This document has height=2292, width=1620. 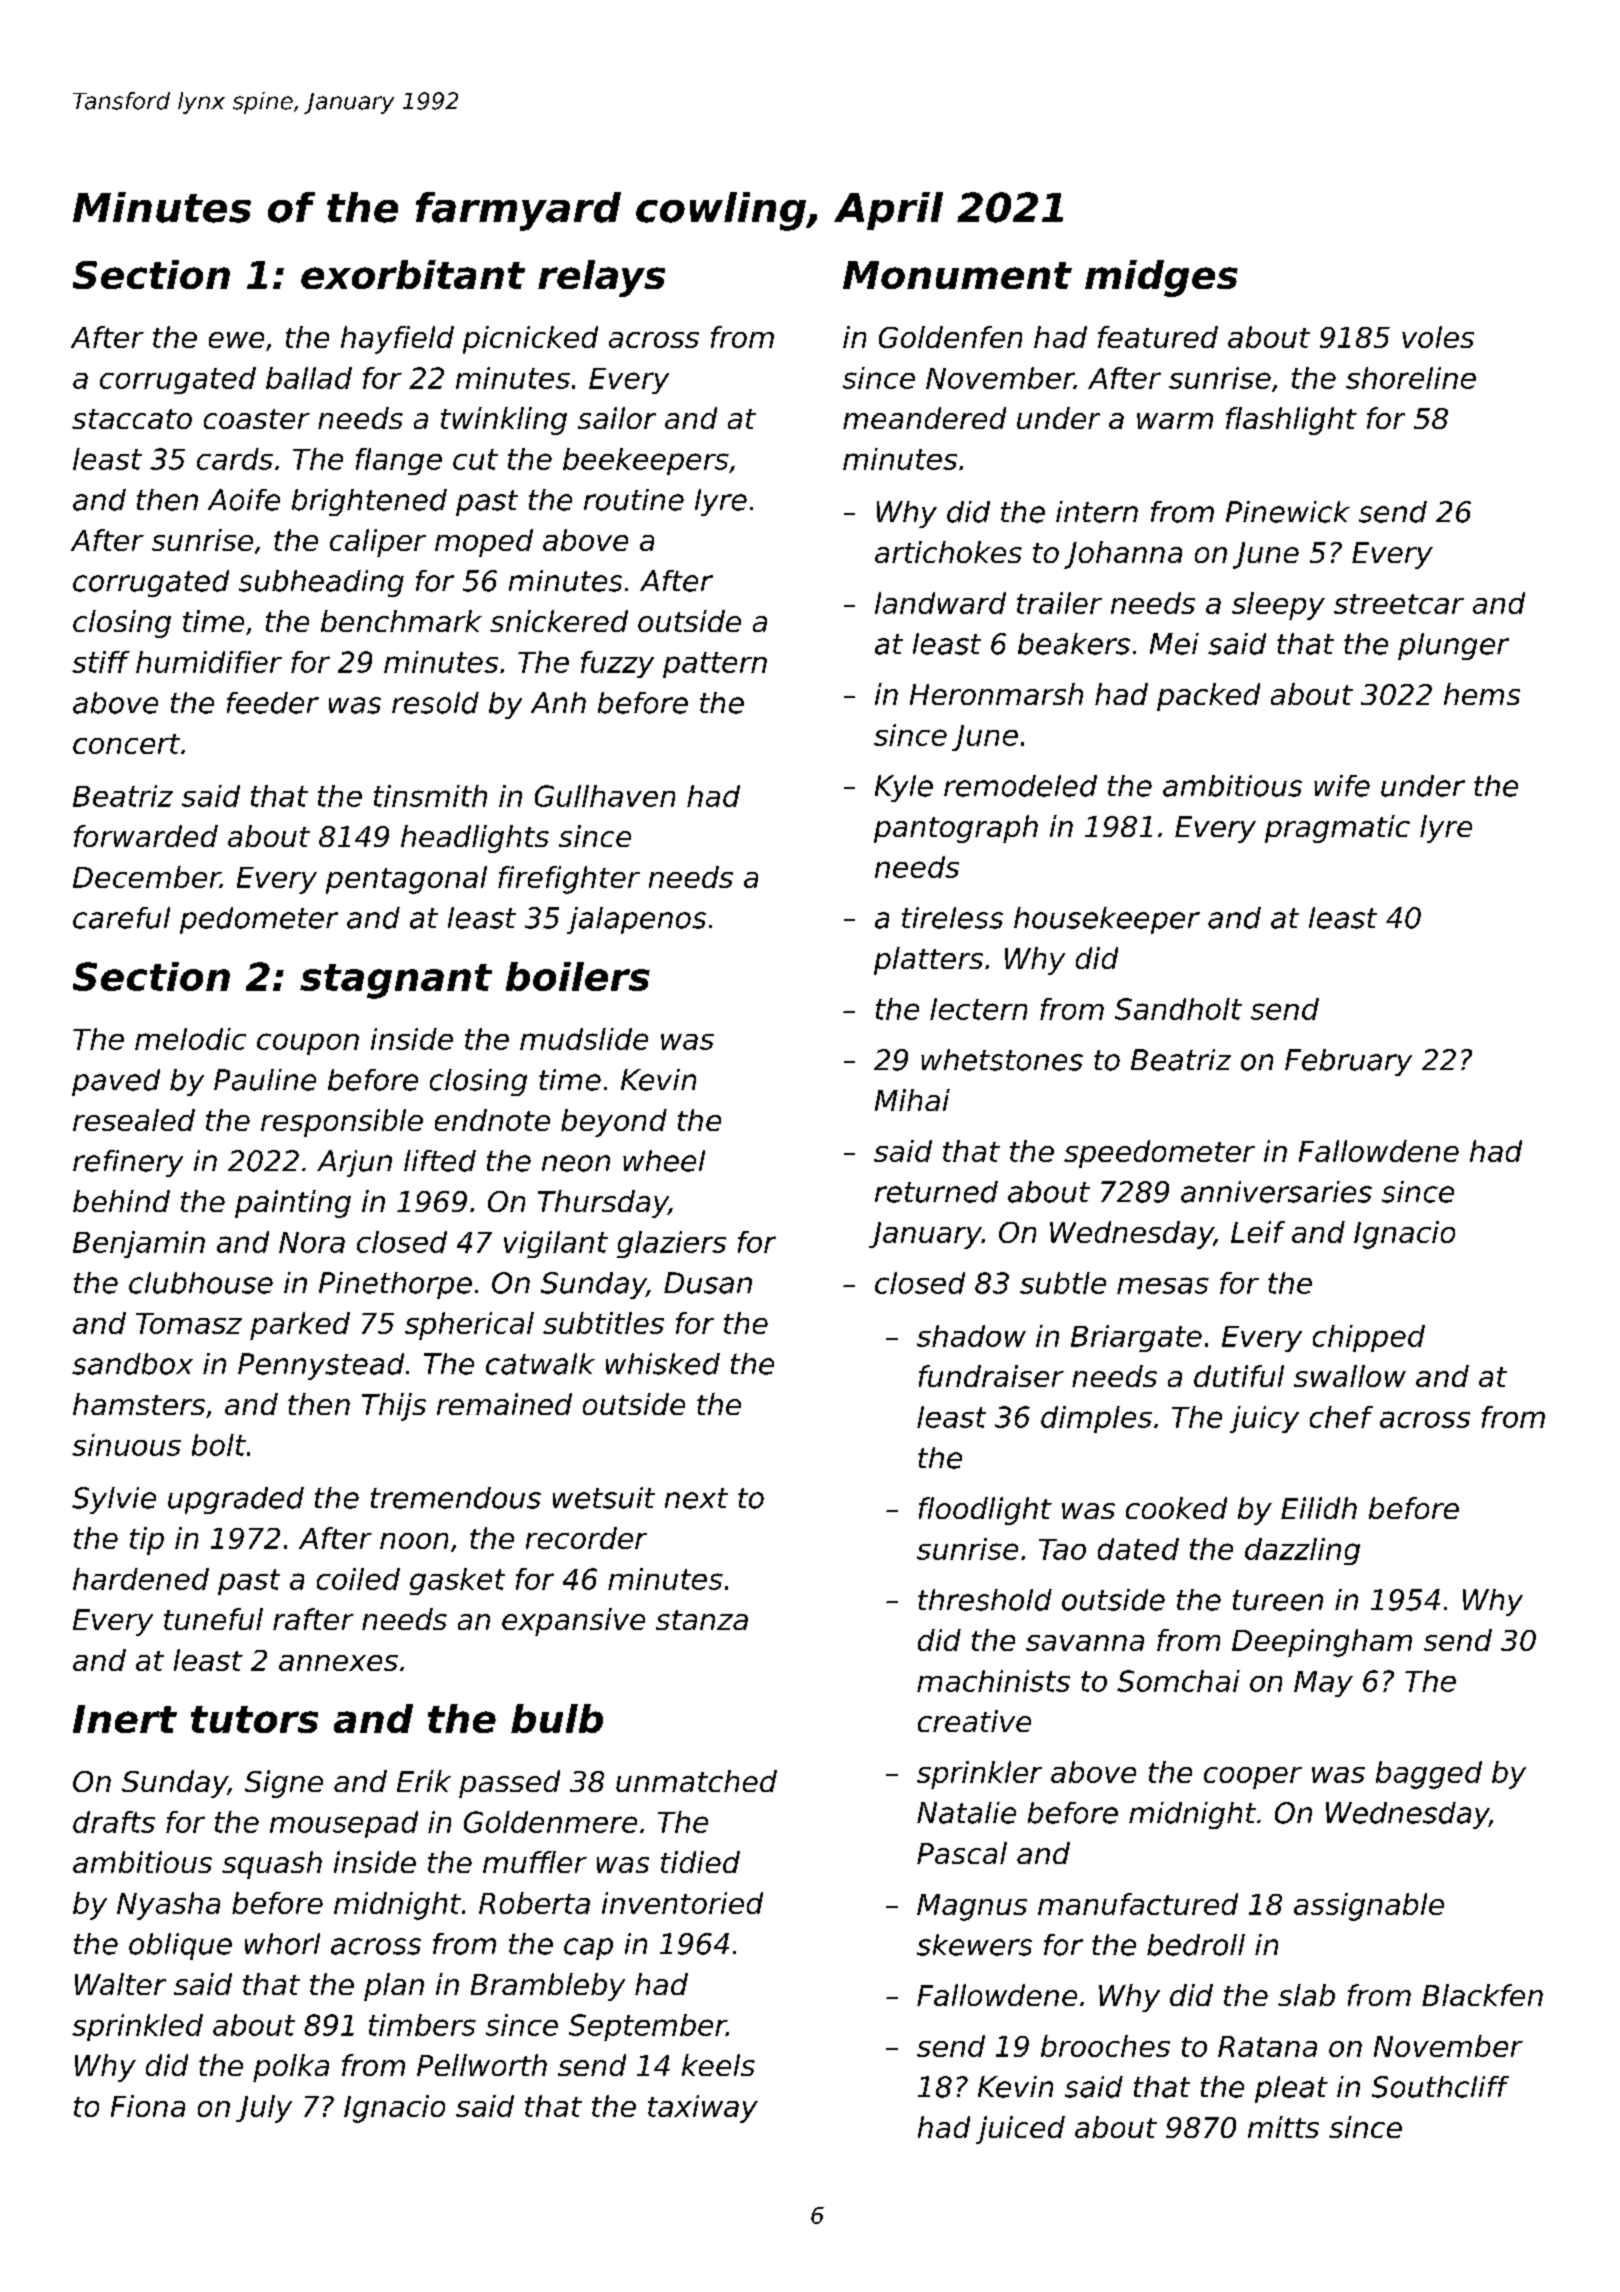 What do you see at coordinates (1276, 1192) in the document?
I see `anniversaries` at bounding box center [1276, 1192].
